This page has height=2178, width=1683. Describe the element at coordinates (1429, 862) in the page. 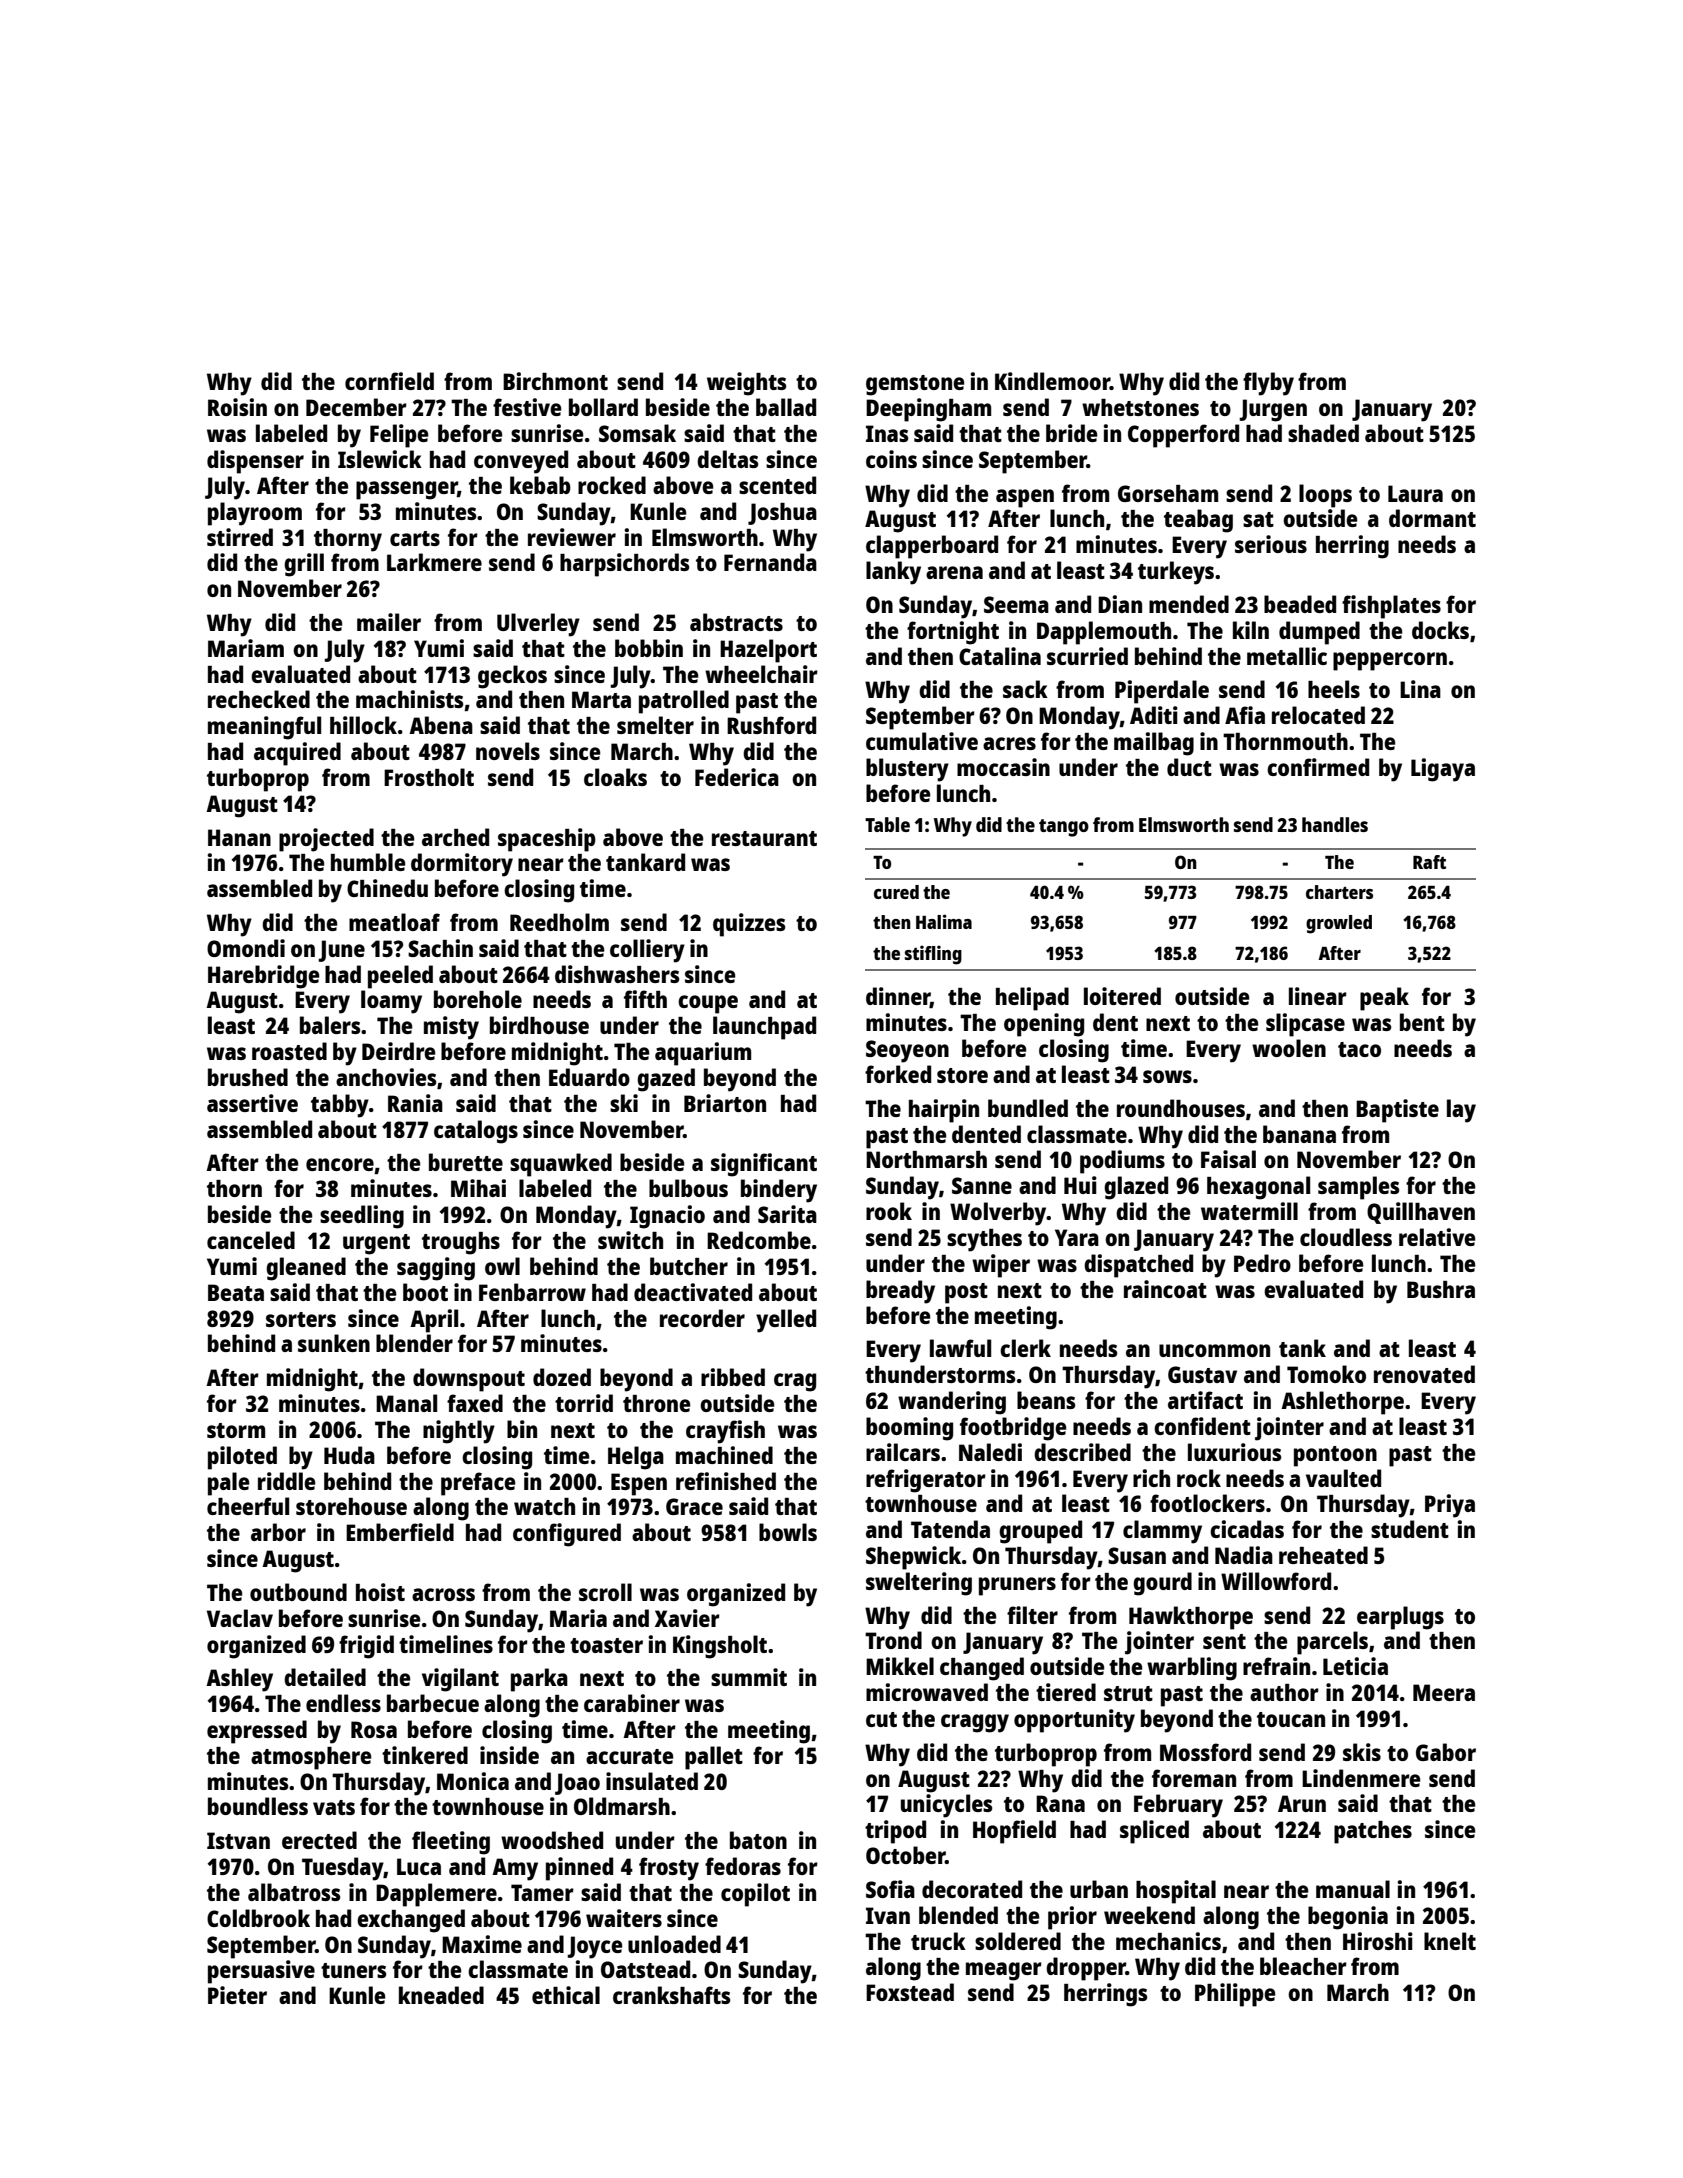

I see `Raft` at that location.
